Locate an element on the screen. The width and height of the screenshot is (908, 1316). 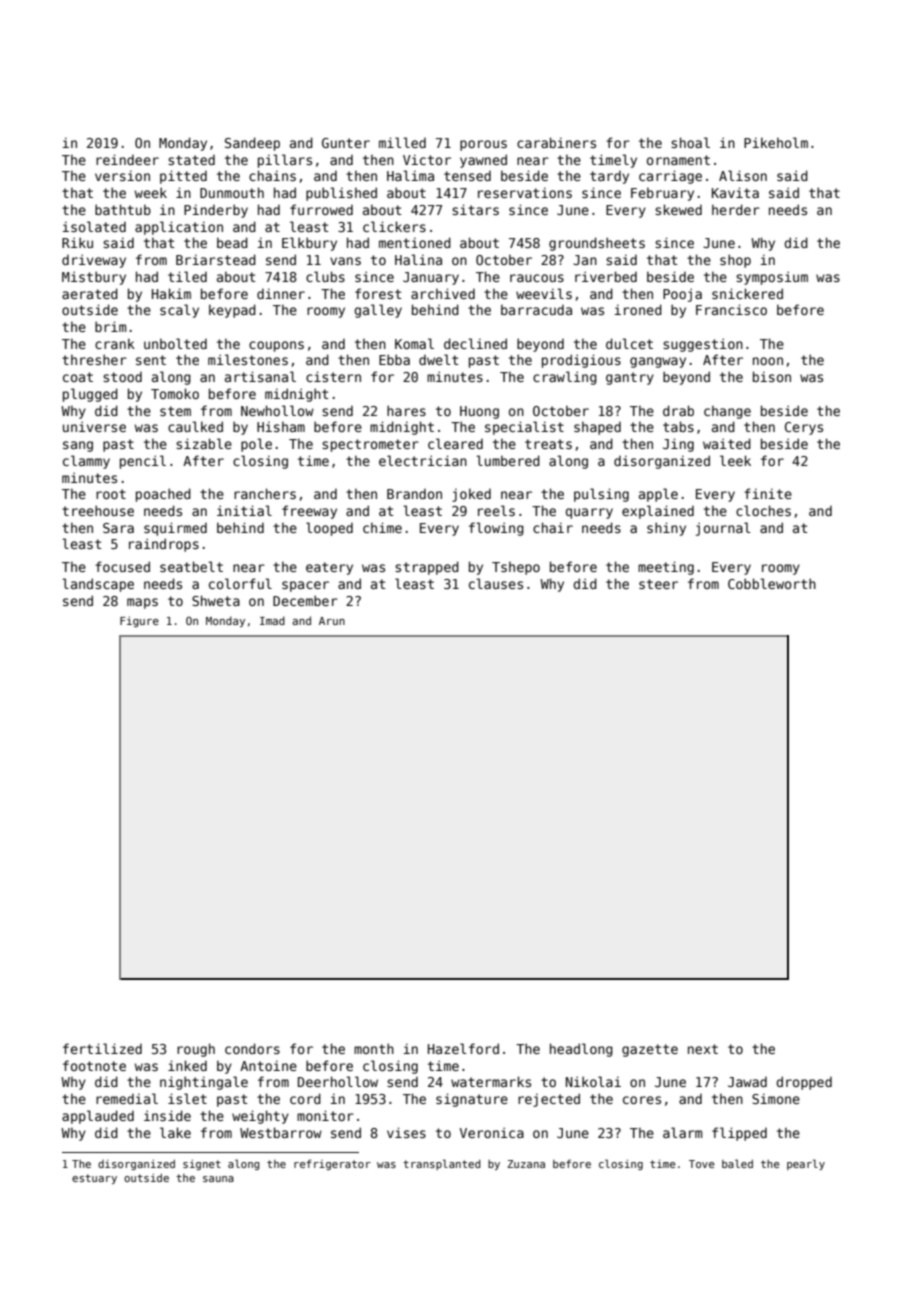
condors is located at coordinates (252, 1048).
